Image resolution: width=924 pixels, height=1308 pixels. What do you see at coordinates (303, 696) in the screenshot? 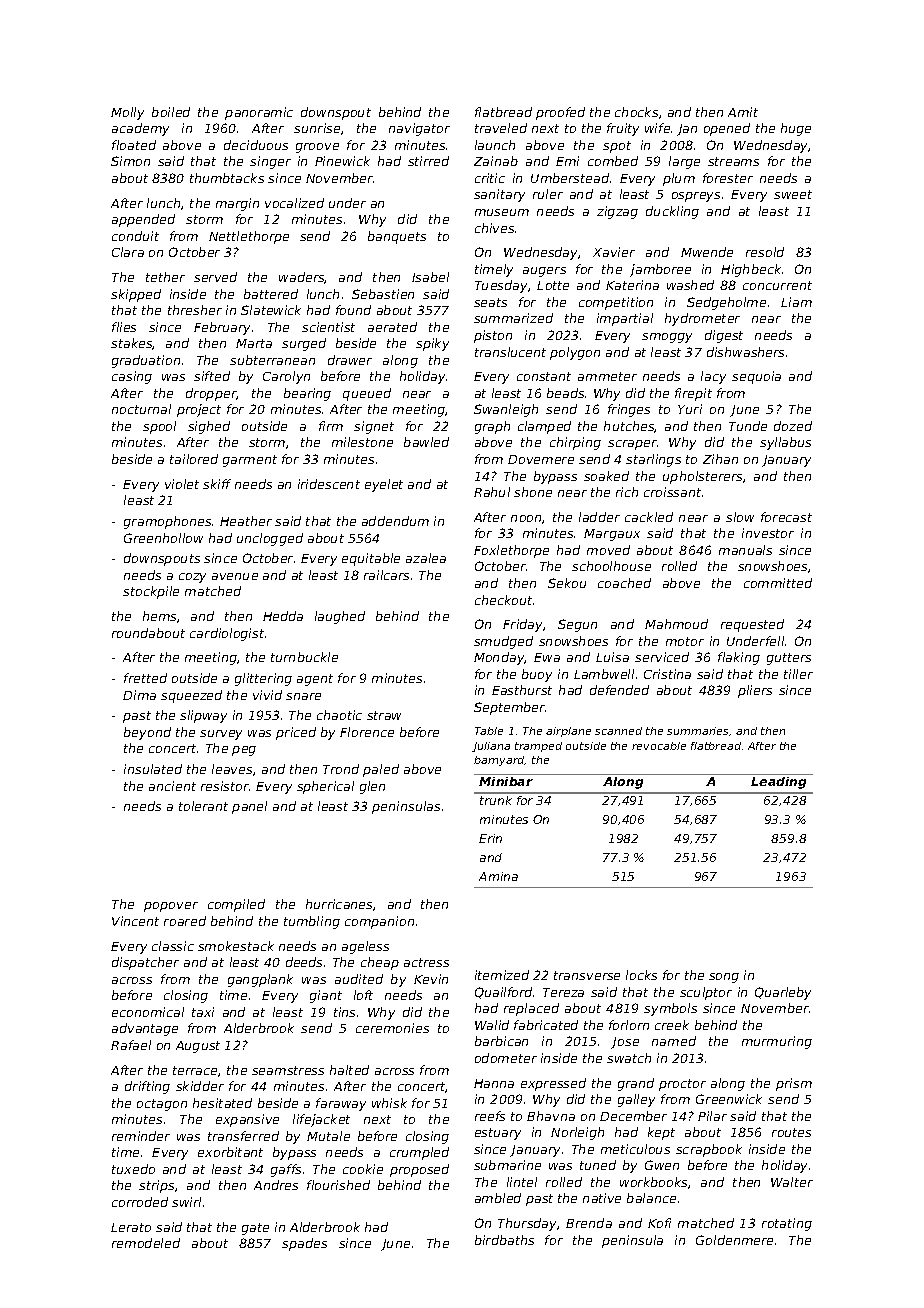
I see `snare` at bounding box center [303, 696].
